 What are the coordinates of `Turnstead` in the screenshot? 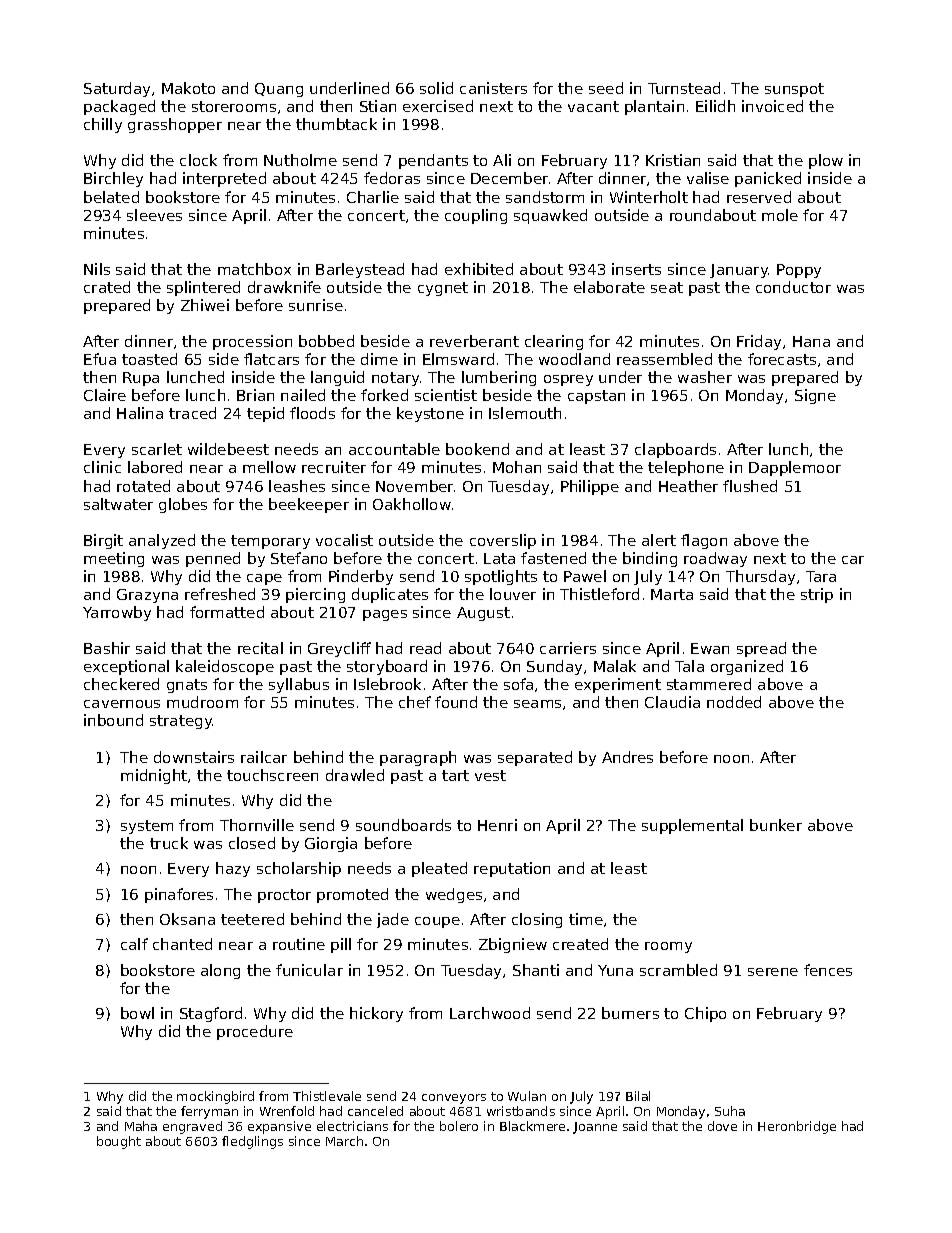 It's located at (684, 88).
